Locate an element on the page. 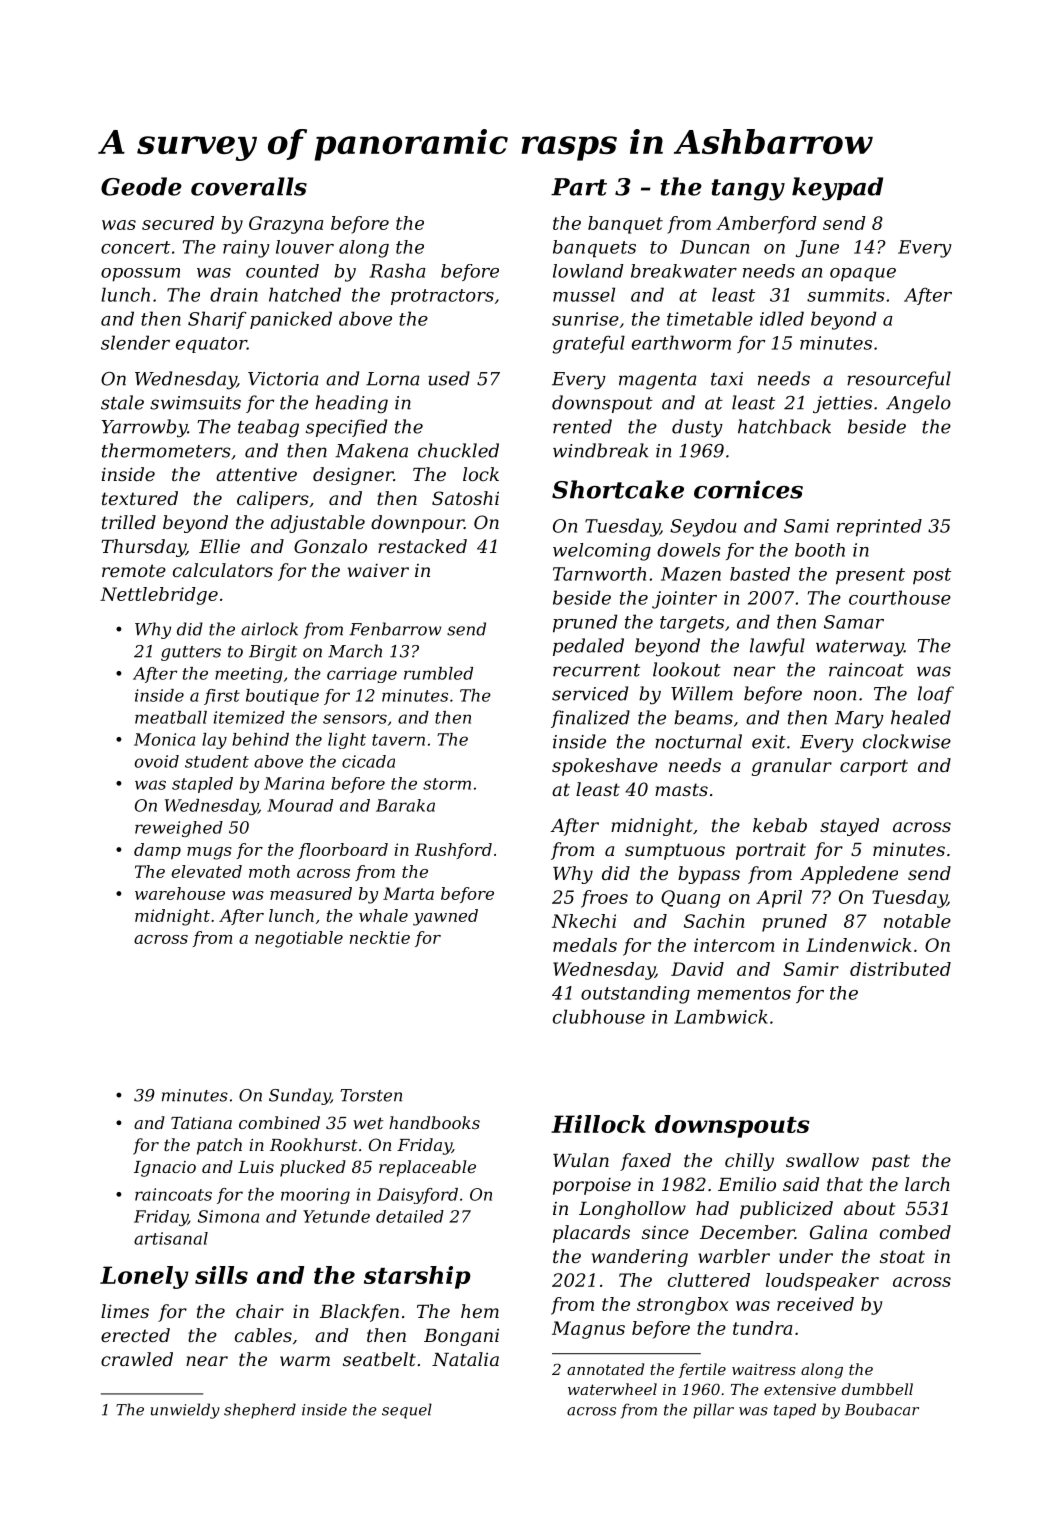 This page has width=1052, height=1524. unwieldy is located at coordinates (185, 1411).
